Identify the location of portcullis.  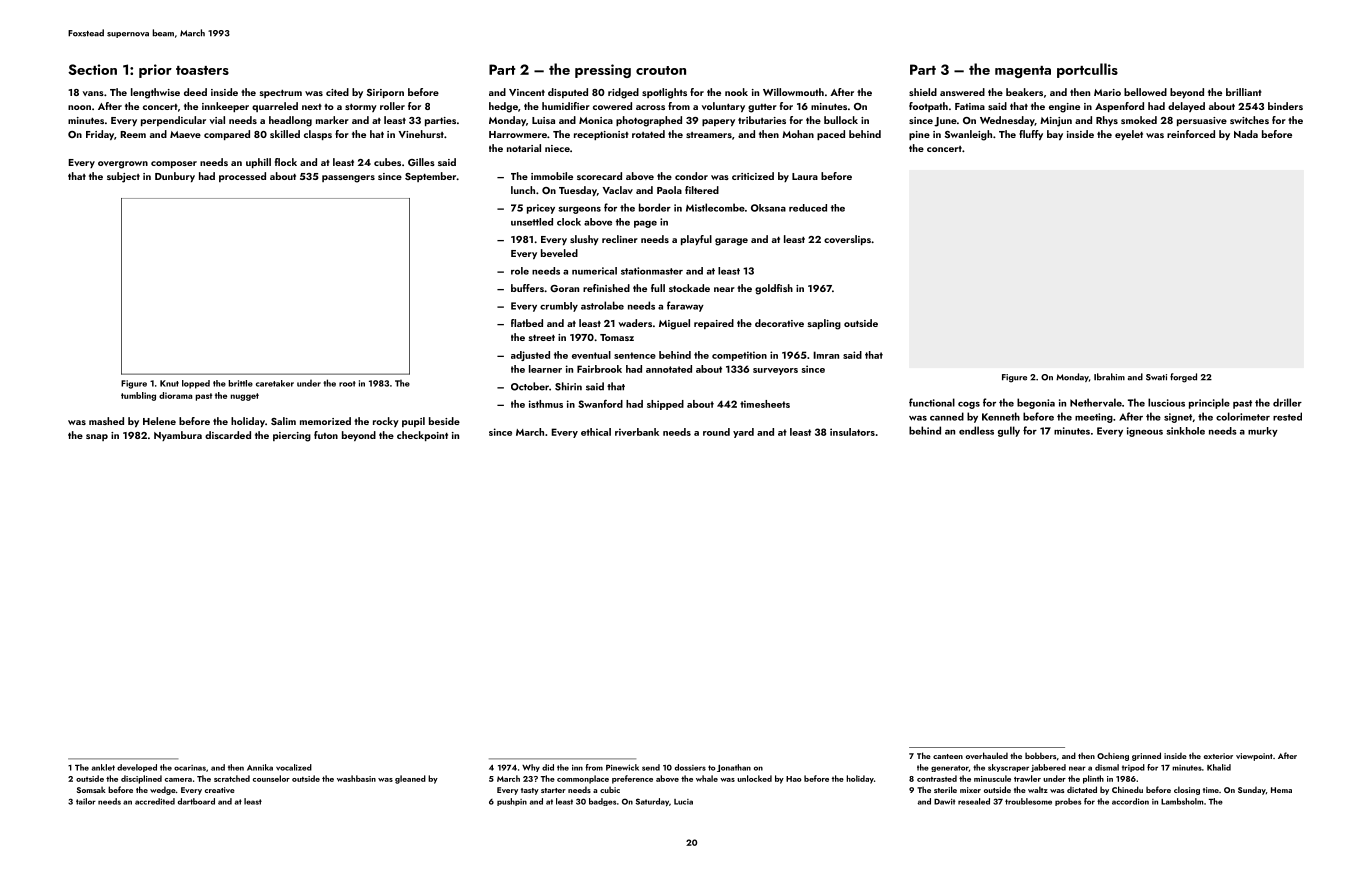
(1087, 70).
